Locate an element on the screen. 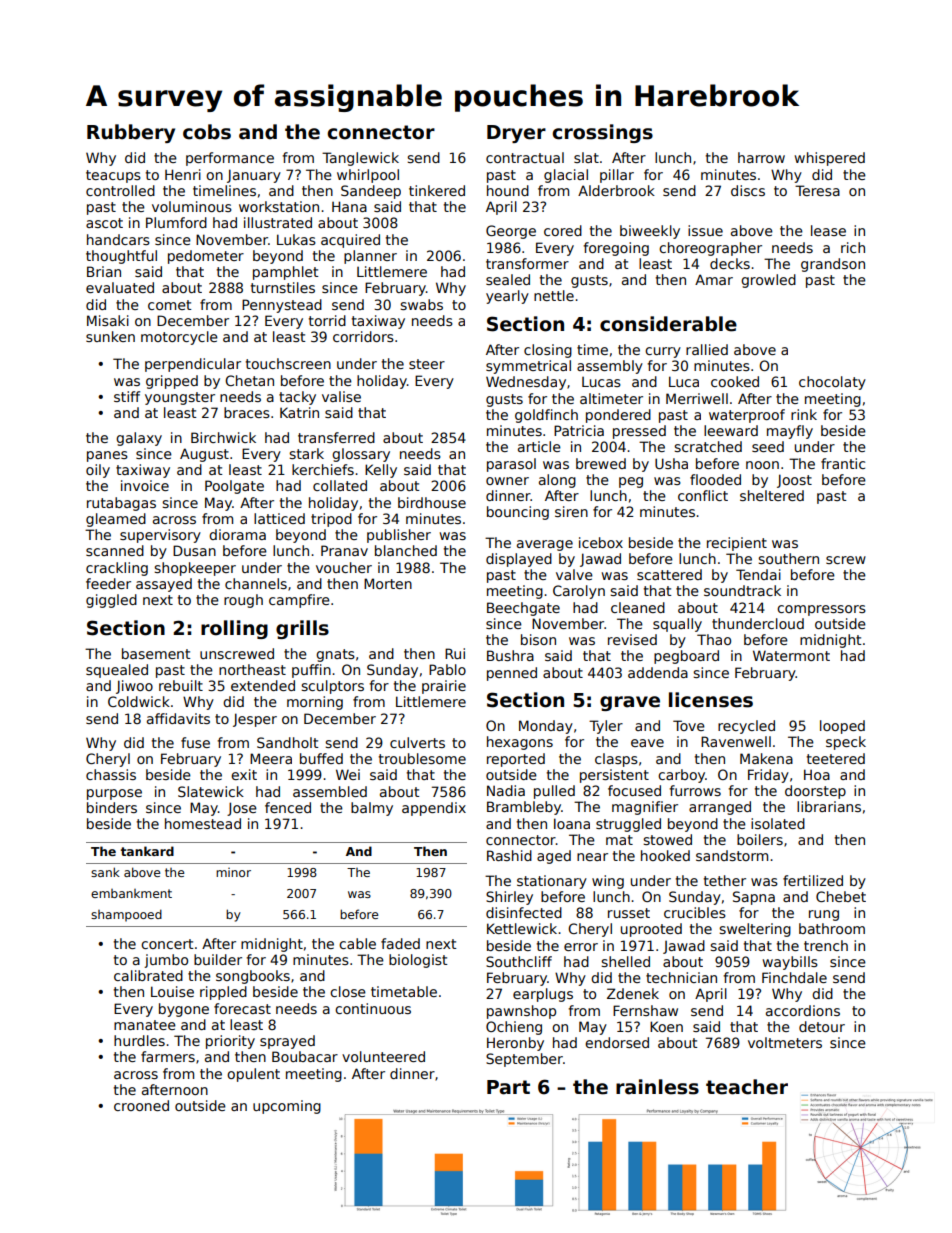  discs is located at coordinates (748, 190).
